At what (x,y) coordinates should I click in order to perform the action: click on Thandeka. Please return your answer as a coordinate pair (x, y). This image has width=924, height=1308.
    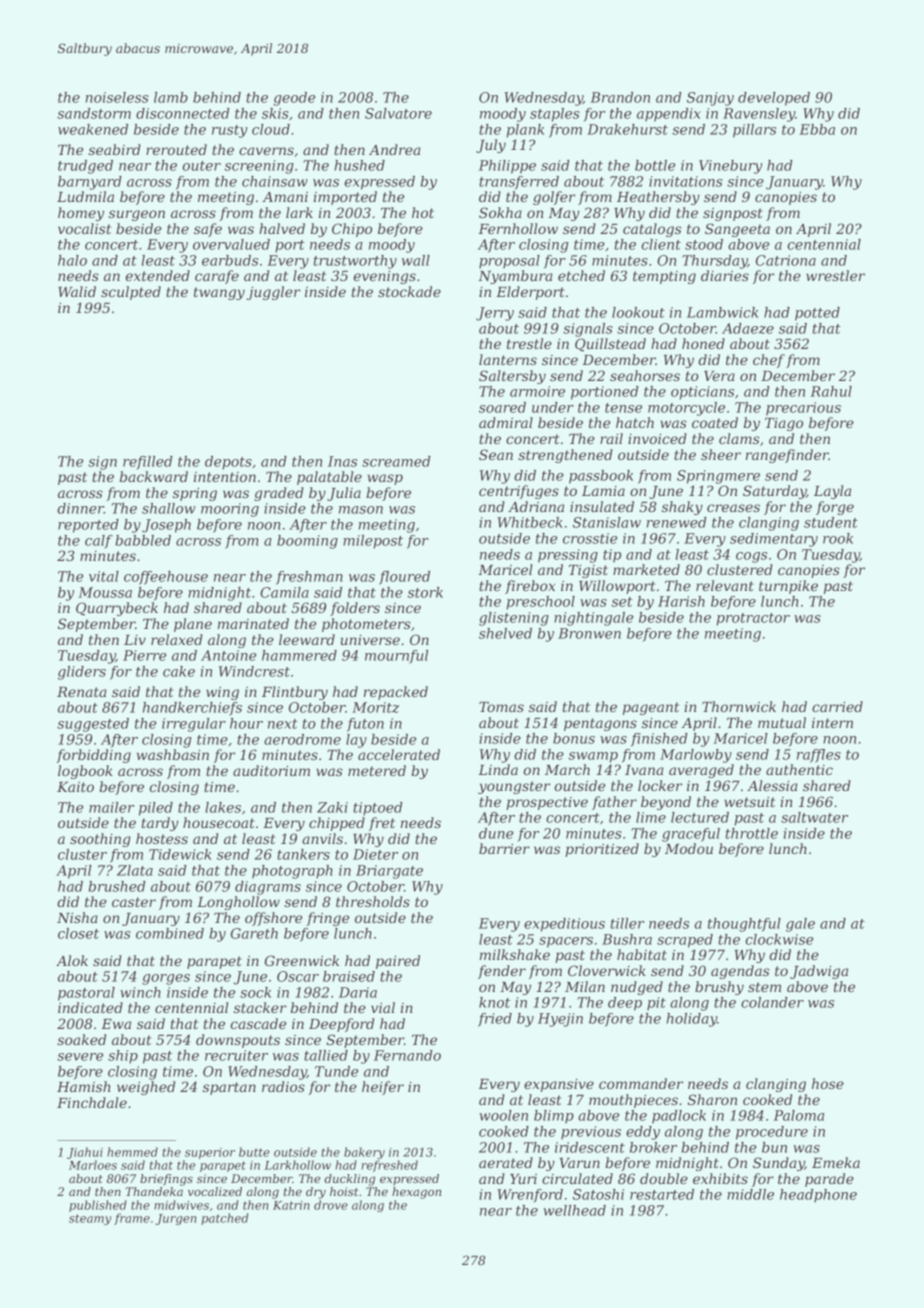
    Looking at the image, I should click on (154, 1191).
